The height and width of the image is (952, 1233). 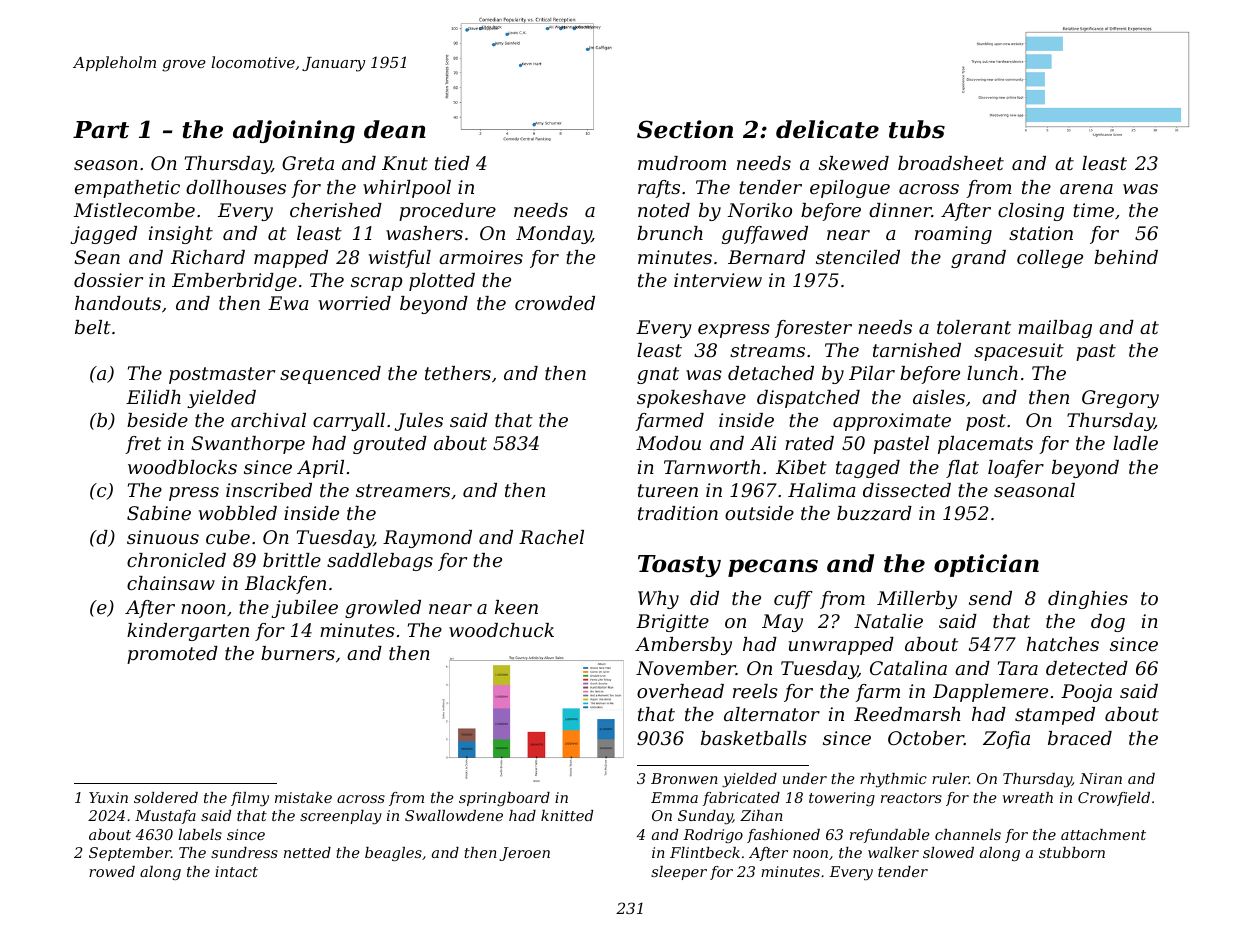 What do you see at coordinates (112, 871) in the image?
I see `rowed` at bounding box center [112, 871].
